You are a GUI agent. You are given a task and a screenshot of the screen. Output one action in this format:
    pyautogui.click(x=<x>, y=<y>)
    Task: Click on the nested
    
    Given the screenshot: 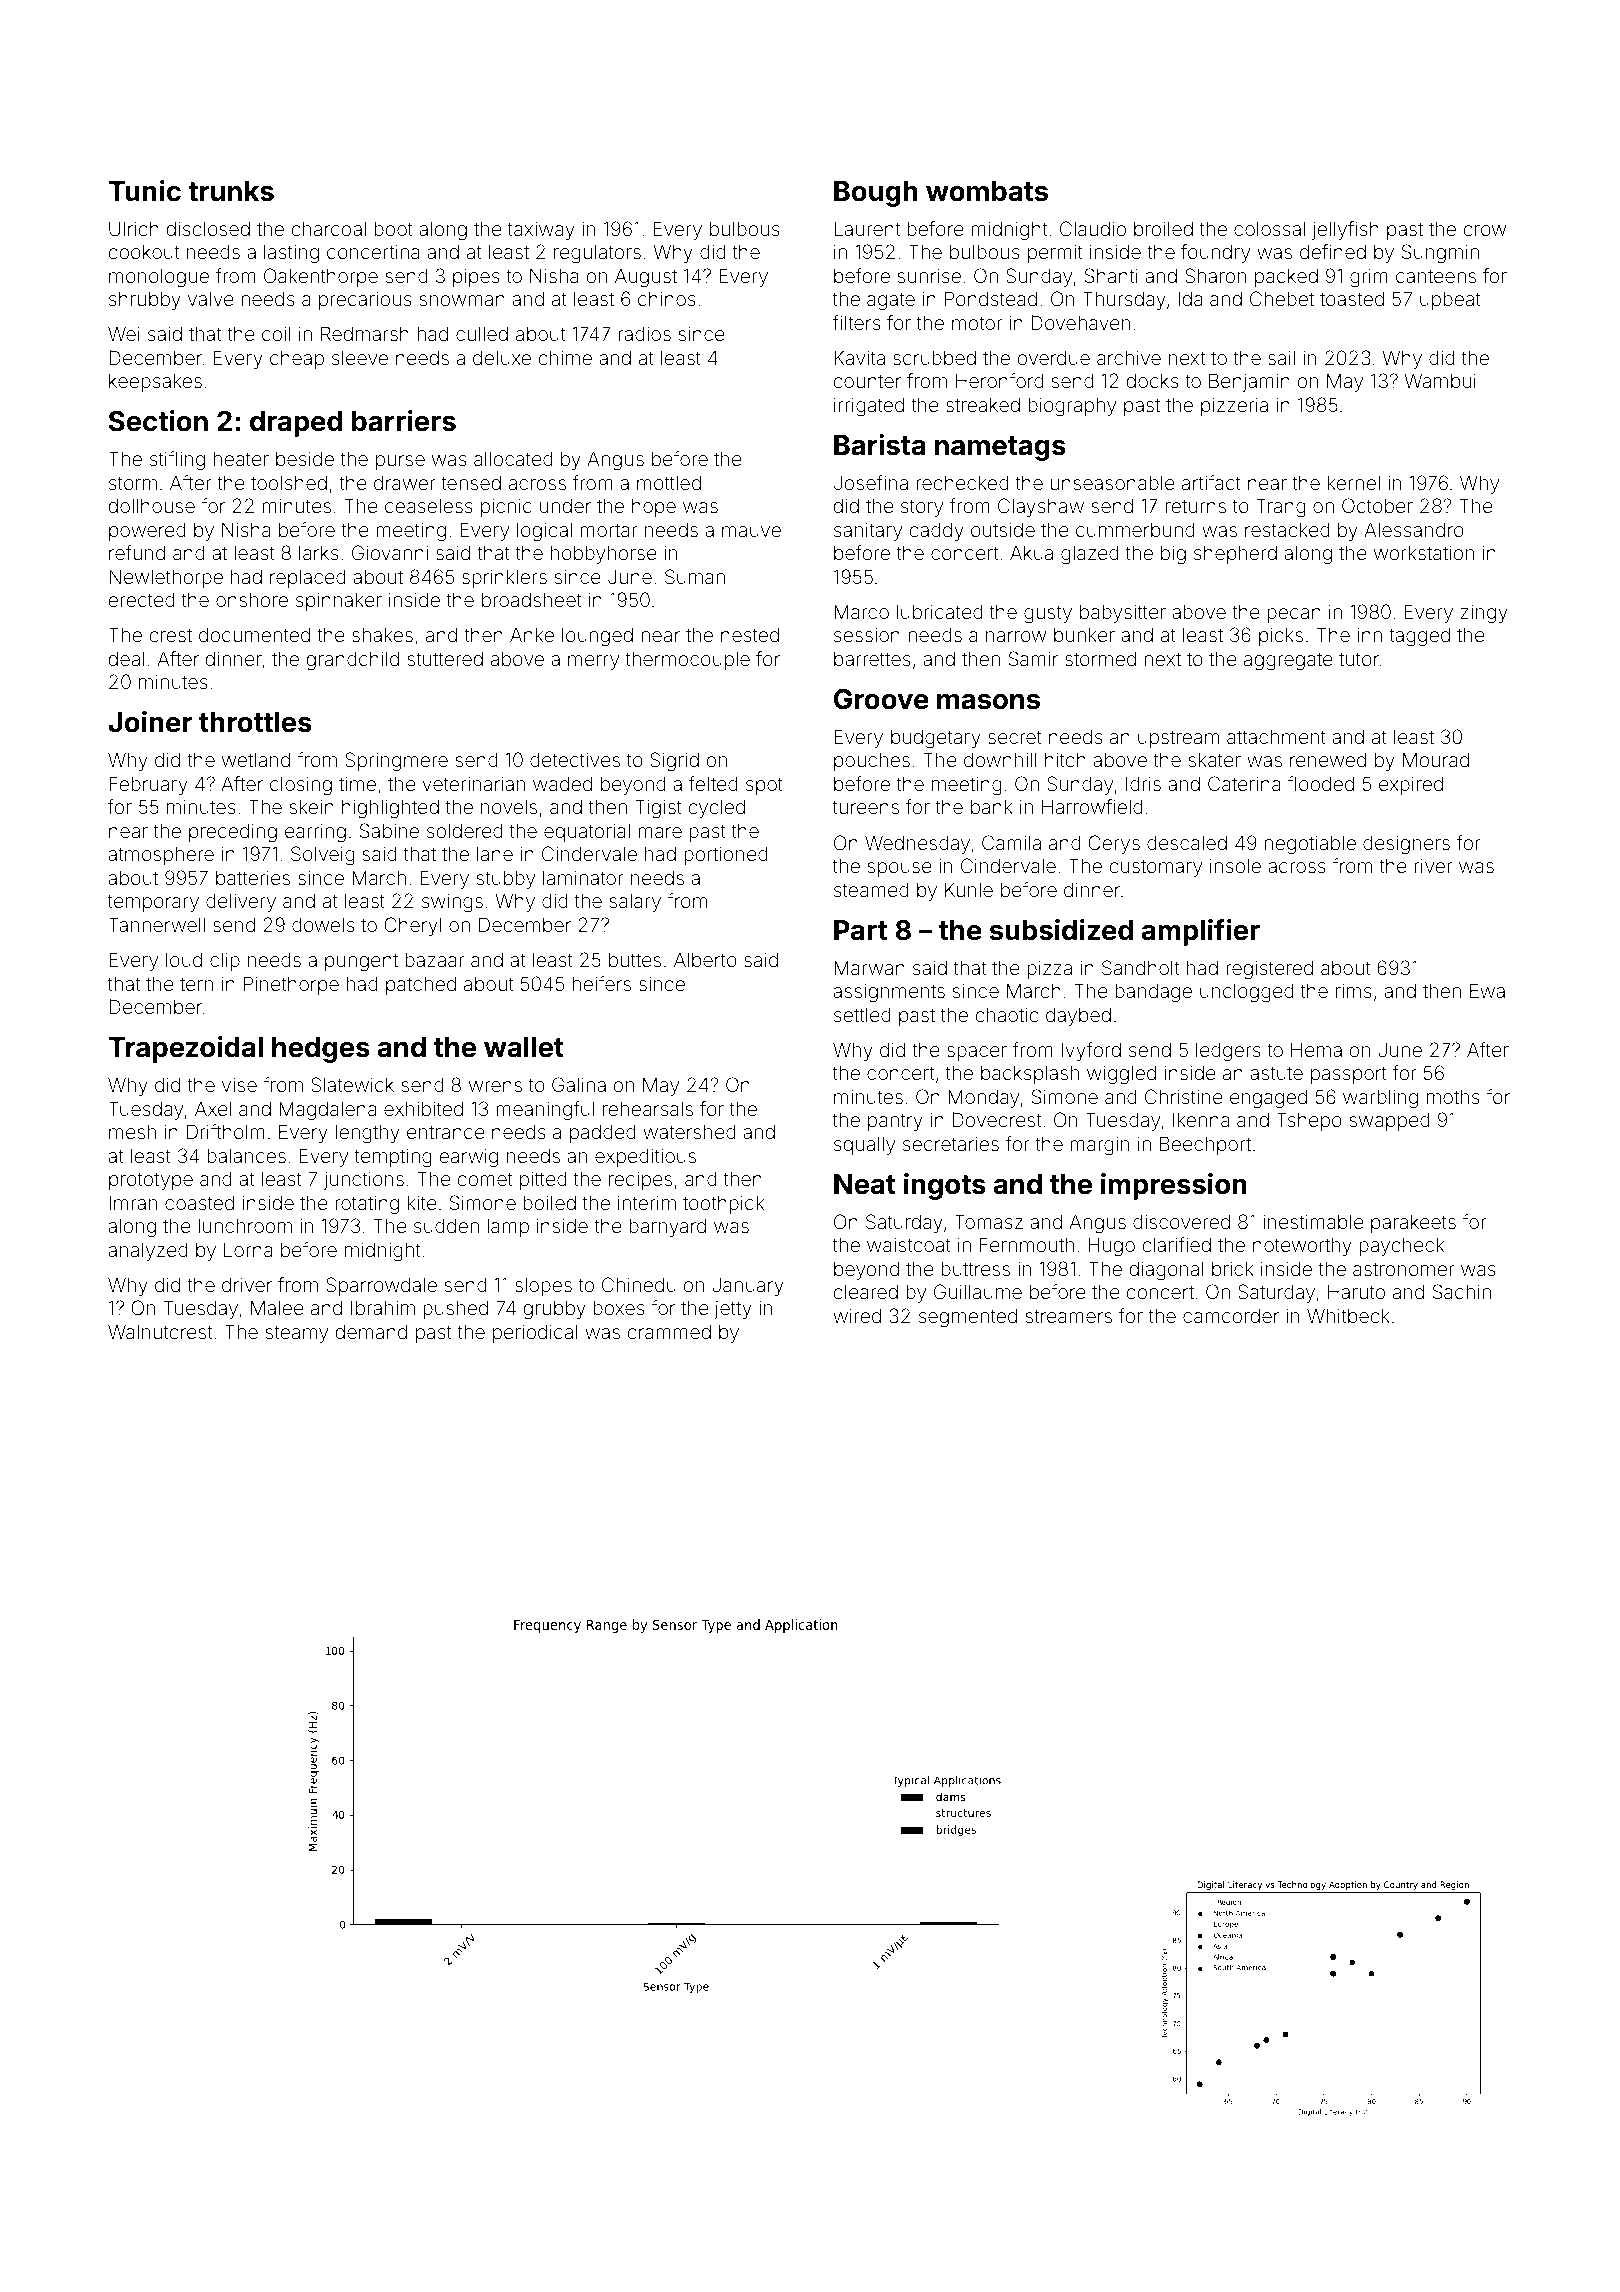 What is the action you would take?
    pyautogui.click(x=750, y=634)
